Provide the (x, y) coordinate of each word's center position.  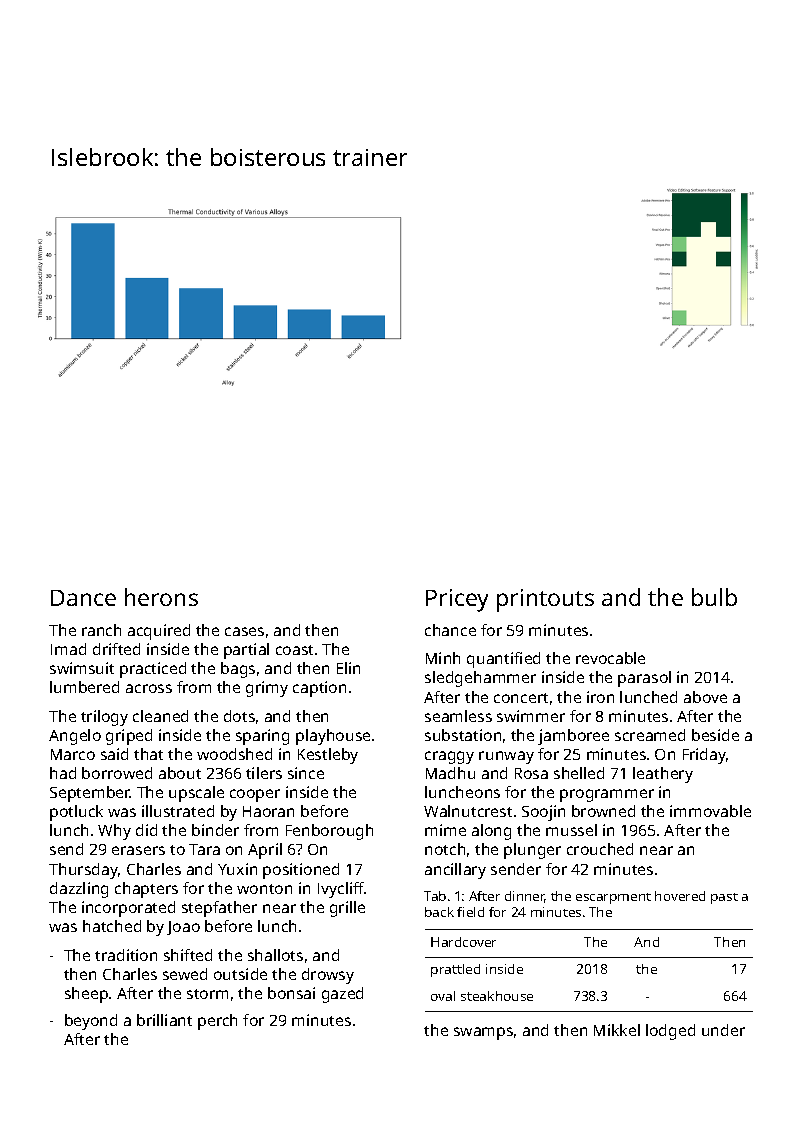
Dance (83, 598)
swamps (483, 1033)
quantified (503, 660)
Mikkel (617, 1030)
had (63, 773)
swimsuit (82, 668)
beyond (91, 1022)
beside (715, 735)
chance (450, 630)
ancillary (455, 871)
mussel (571, 830)
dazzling (79, 890)
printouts (545, 600)
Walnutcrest (468, 811)
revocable (610, 658)
